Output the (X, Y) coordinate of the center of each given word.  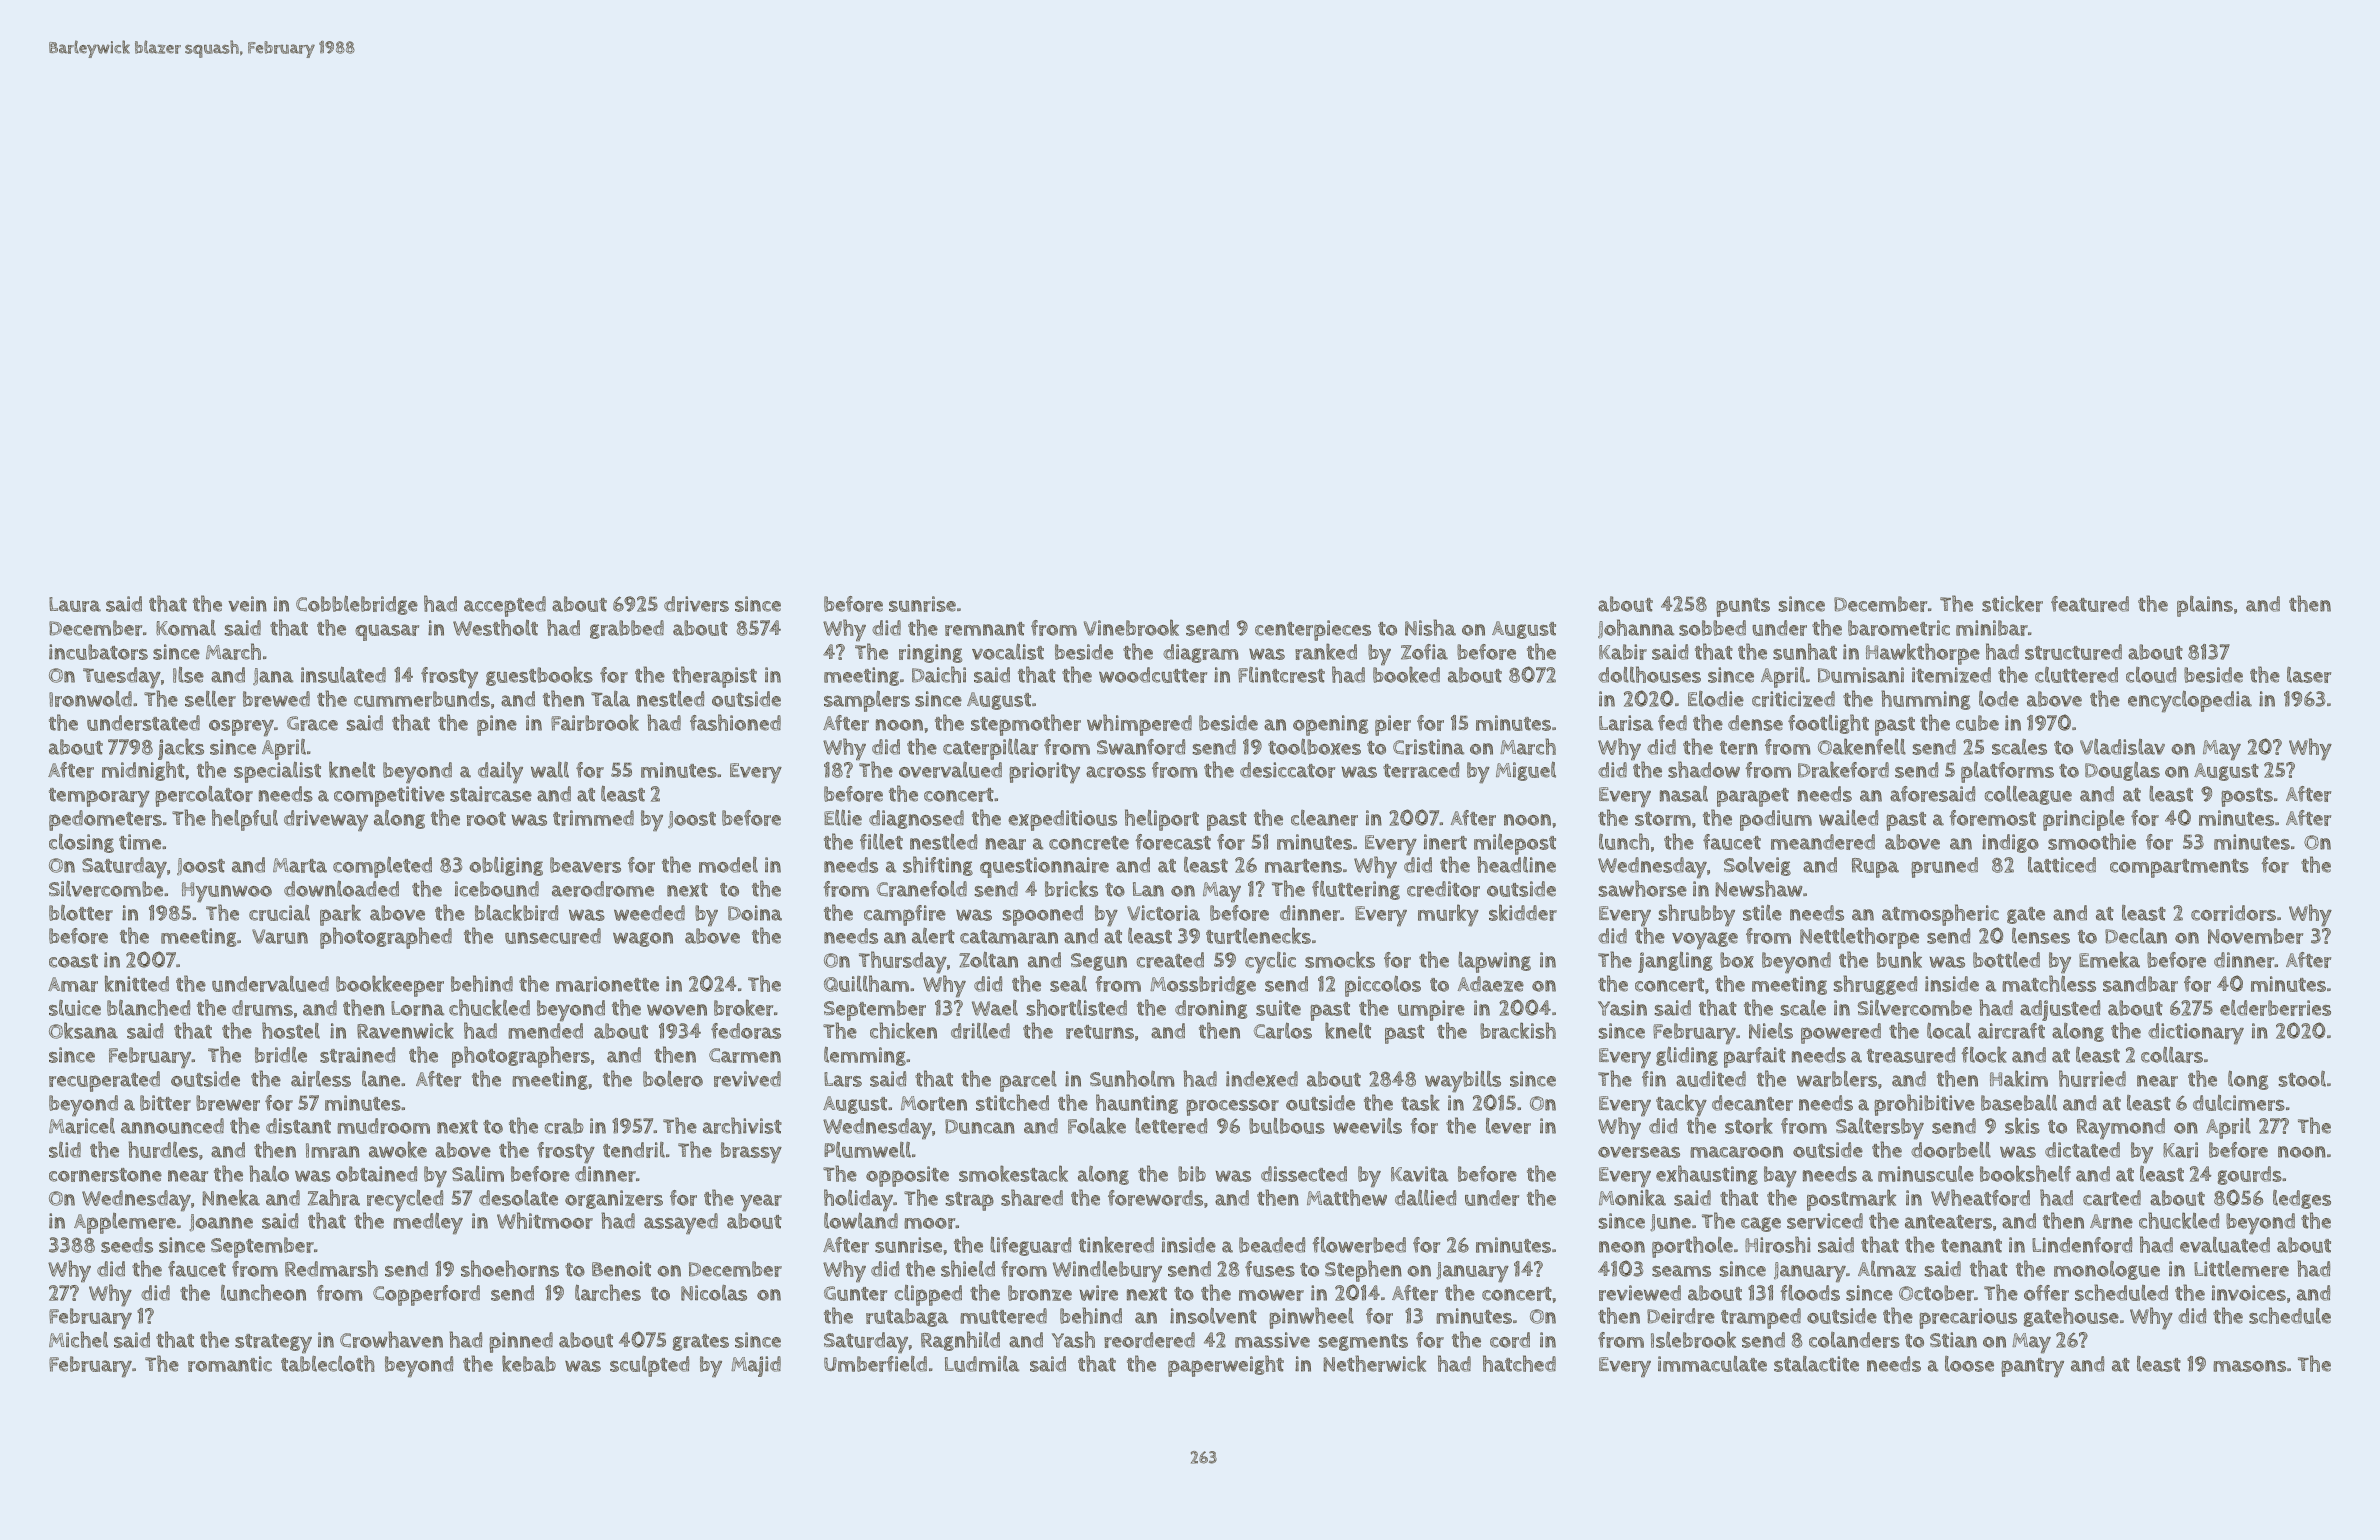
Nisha (1430, 627)
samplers (867, 701)
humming (1925, 700)
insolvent (1213, 1315)
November (2255, 936)
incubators (98, 652)
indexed (1262, 1079)
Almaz (1887, 1268)
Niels (1771, 1030)
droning (1211, 1009)
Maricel (82, 1126)
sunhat (1805, 651)
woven (677, 1010)
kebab (529, 1363)
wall (550, 769)
